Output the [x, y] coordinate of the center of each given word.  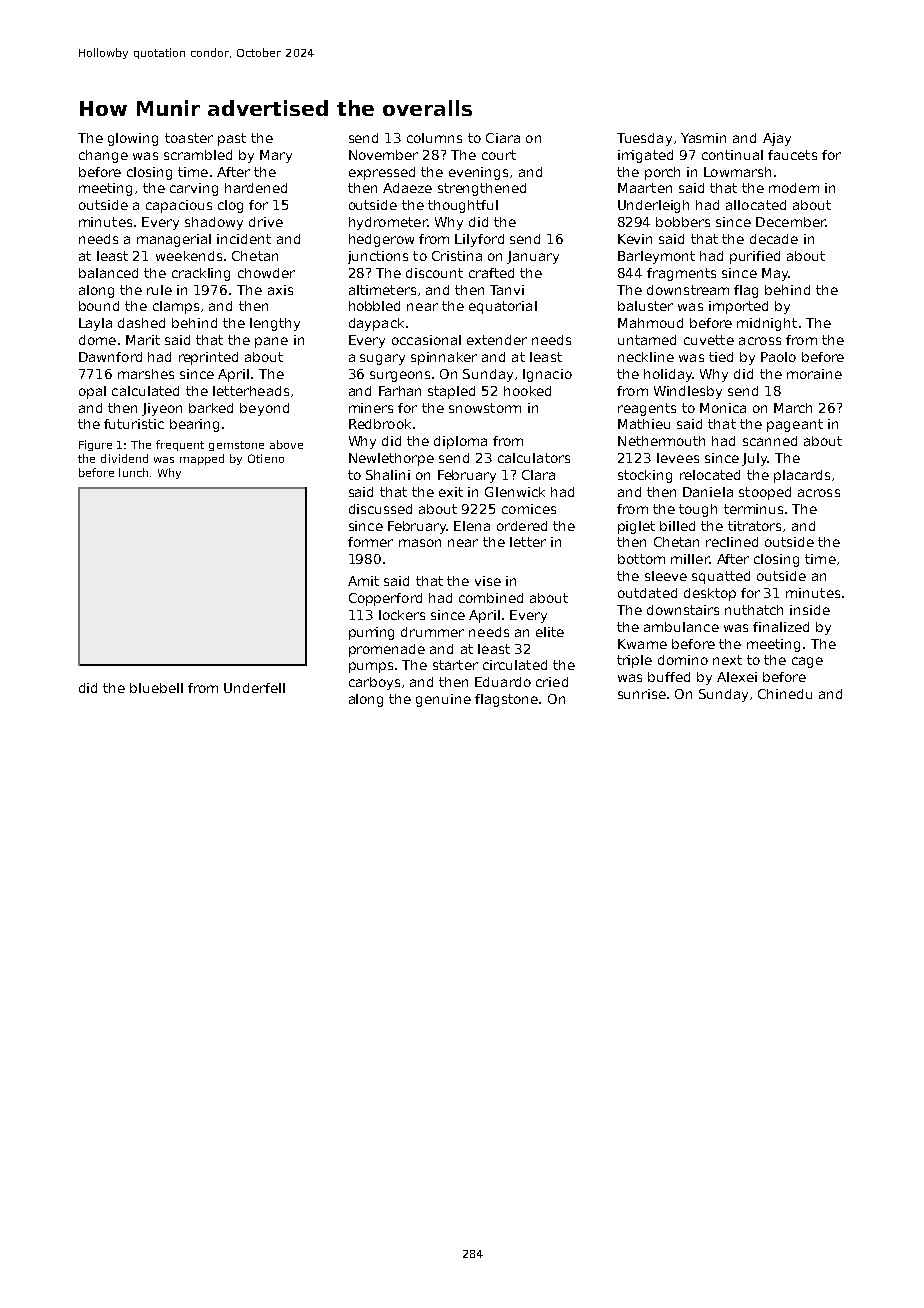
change [103, 156]
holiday [668, 375]
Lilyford [479, 240]
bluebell [156, 688]
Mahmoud [650, 323]
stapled [451, 392]
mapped [202, 459]
